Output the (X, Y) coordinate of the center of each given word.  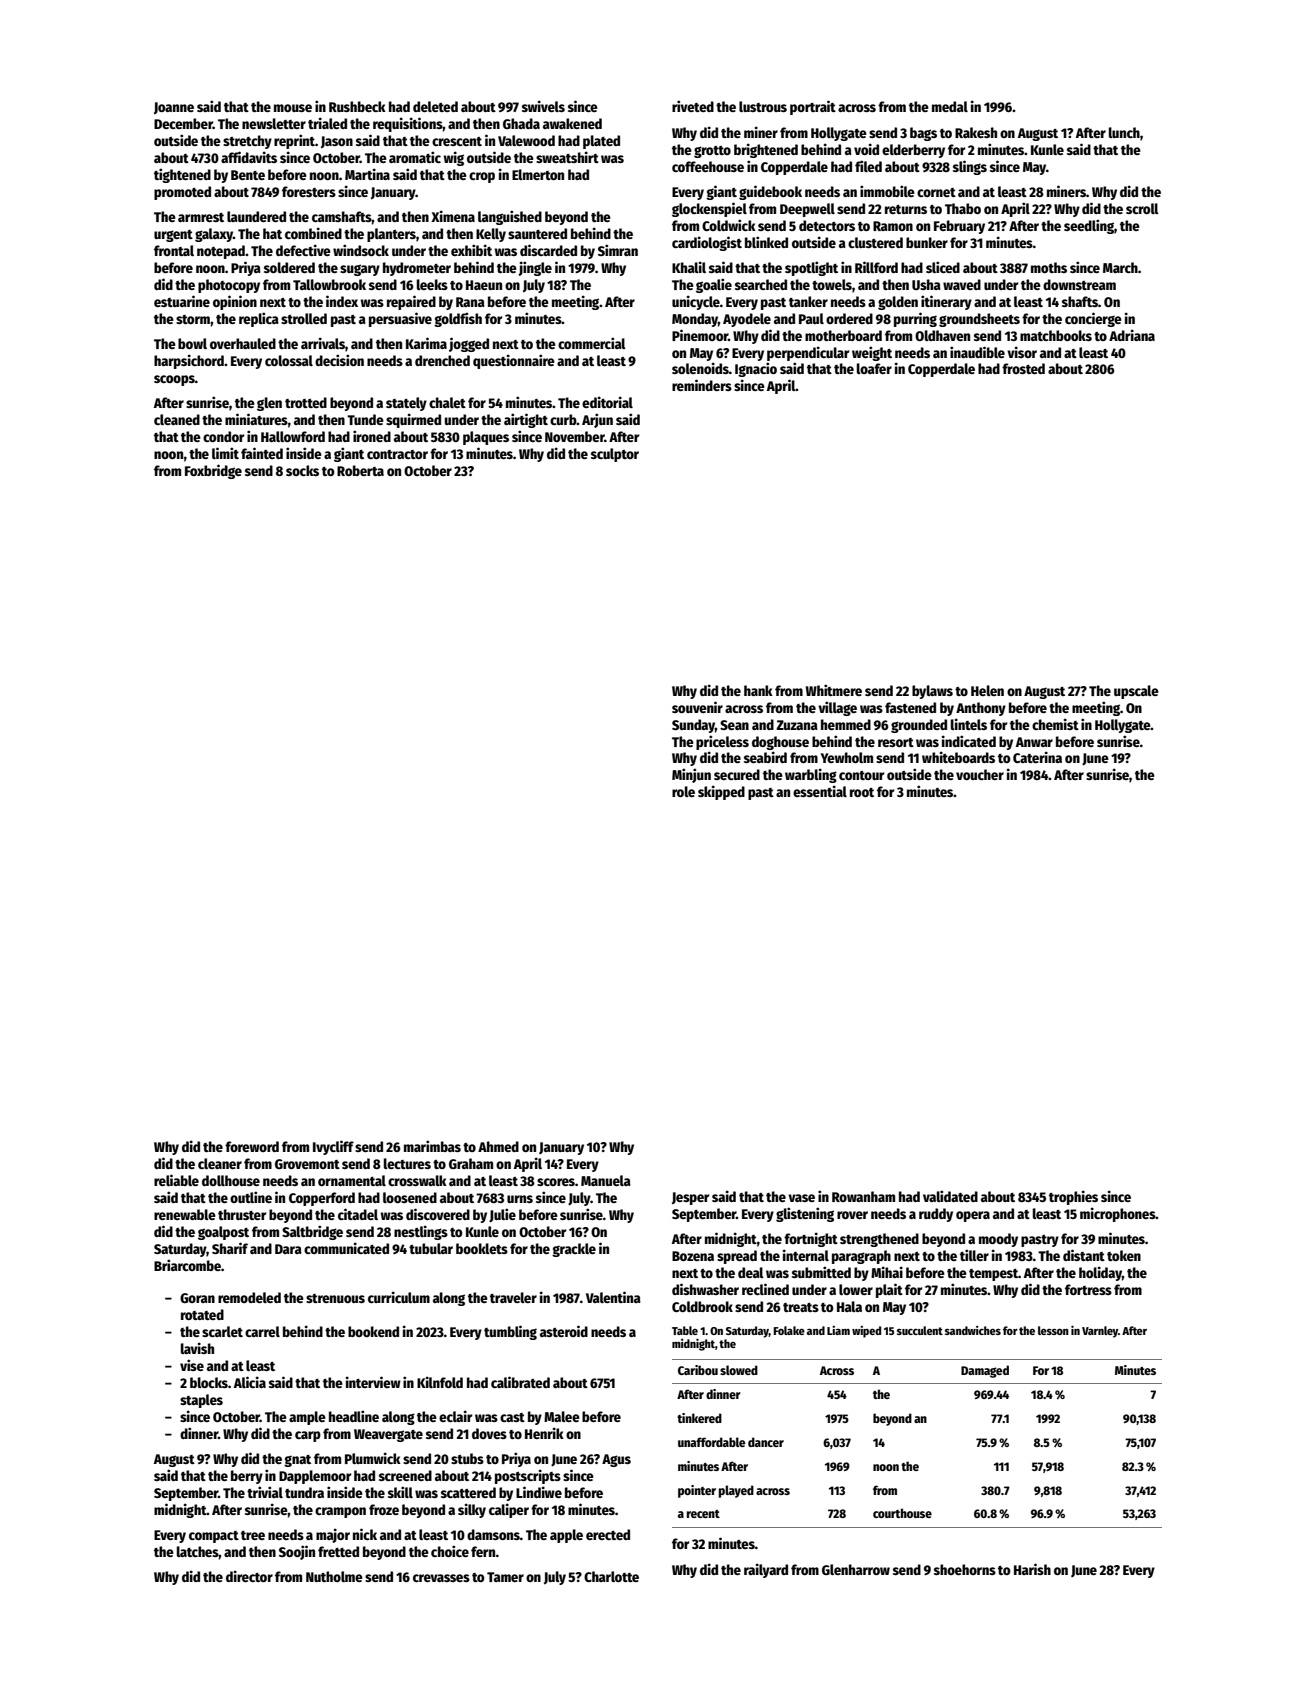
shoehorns (965, 1569)
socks (302, 470)
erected (608, 1534)
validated (950, 1196)
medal (950, 106)
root (862, 792)
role (683, 791)
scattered (468, 1492)
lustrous (763, 106)
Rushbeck (357, 106)
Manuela (606, 1180)
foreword (252, 1146)
